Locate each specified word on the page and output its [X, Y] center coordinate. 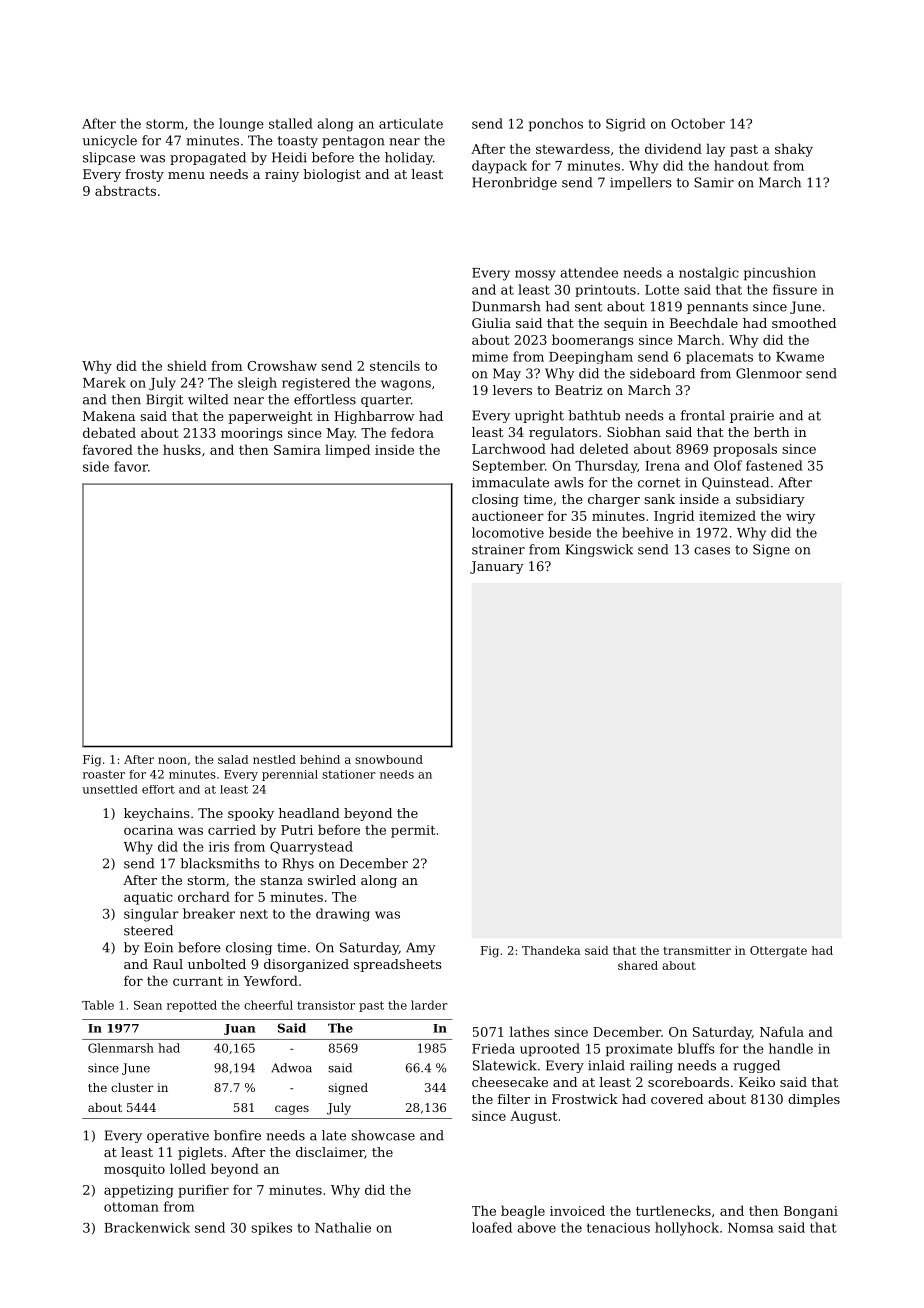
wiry [800, 517]
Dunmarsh [506, 306]
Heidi [289, 157]
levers [512, 390]
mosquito [134, 1170]
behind [320, 759]
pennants [717, 308]
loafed [492, 1227]
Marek [104, 382]
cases [712, 551]
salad [233, 759]
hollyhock [687, 1229]
